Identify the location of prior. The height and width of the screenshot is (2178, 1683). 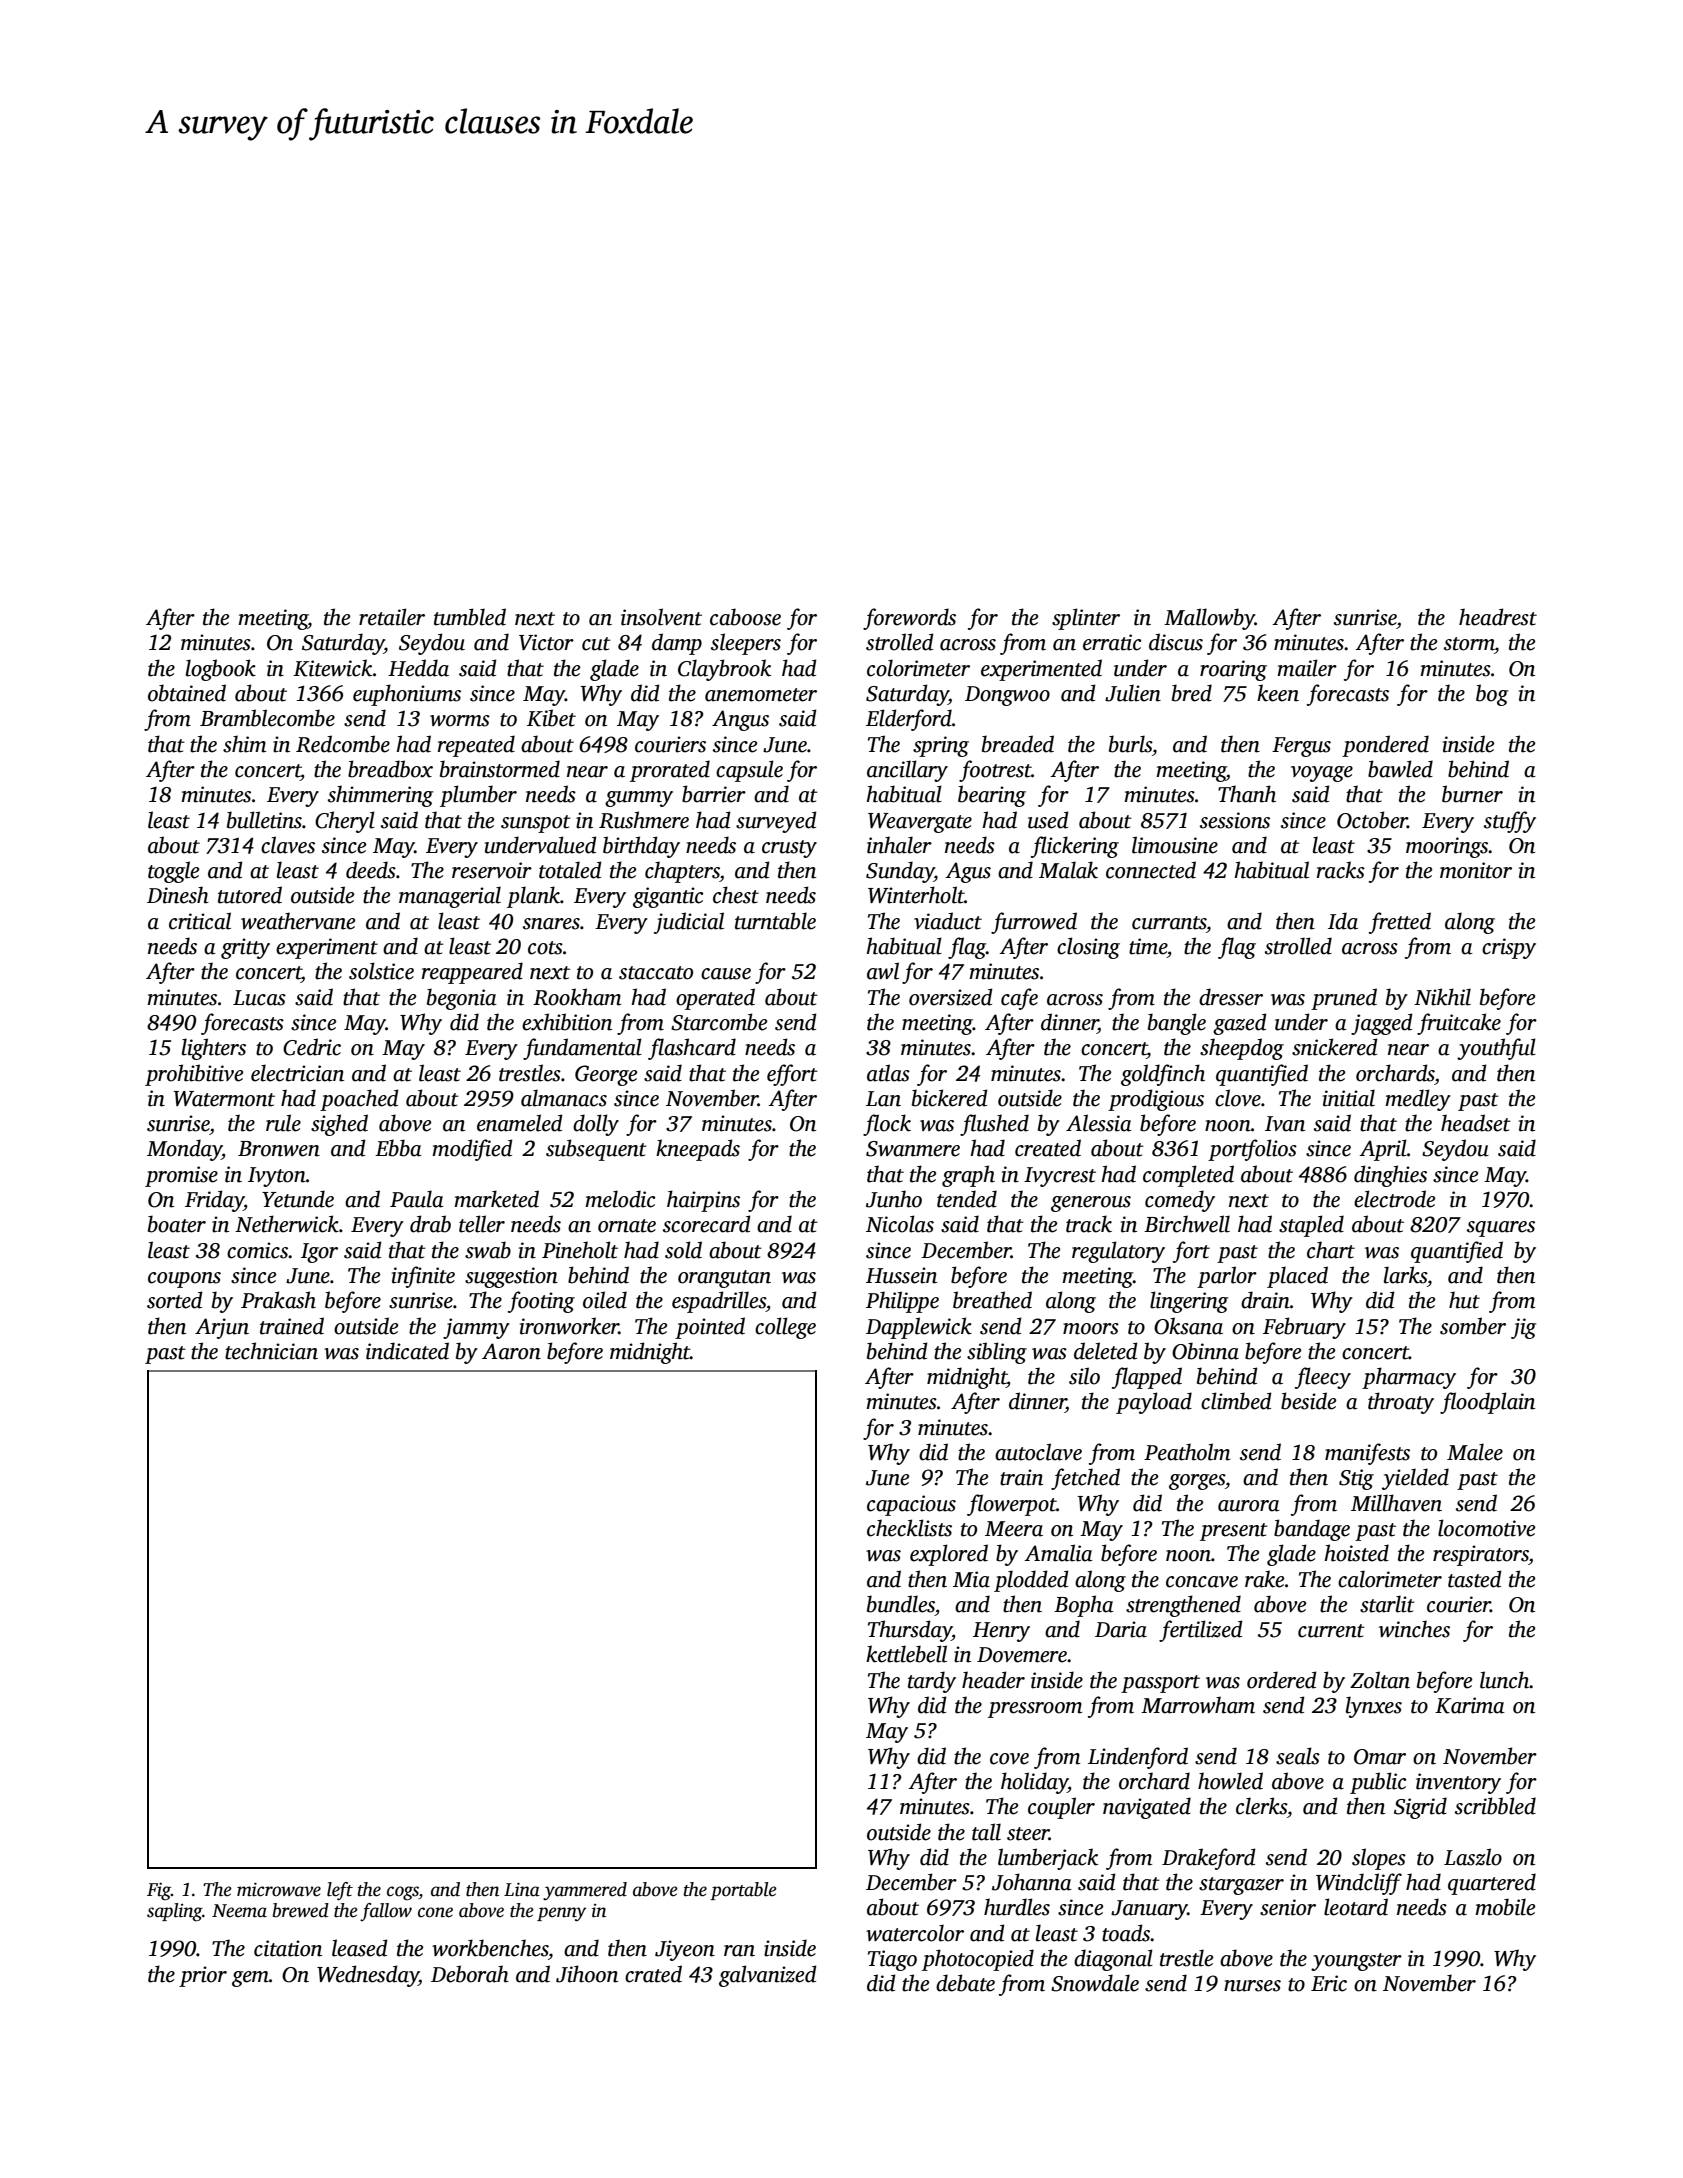
(203, 1976).
